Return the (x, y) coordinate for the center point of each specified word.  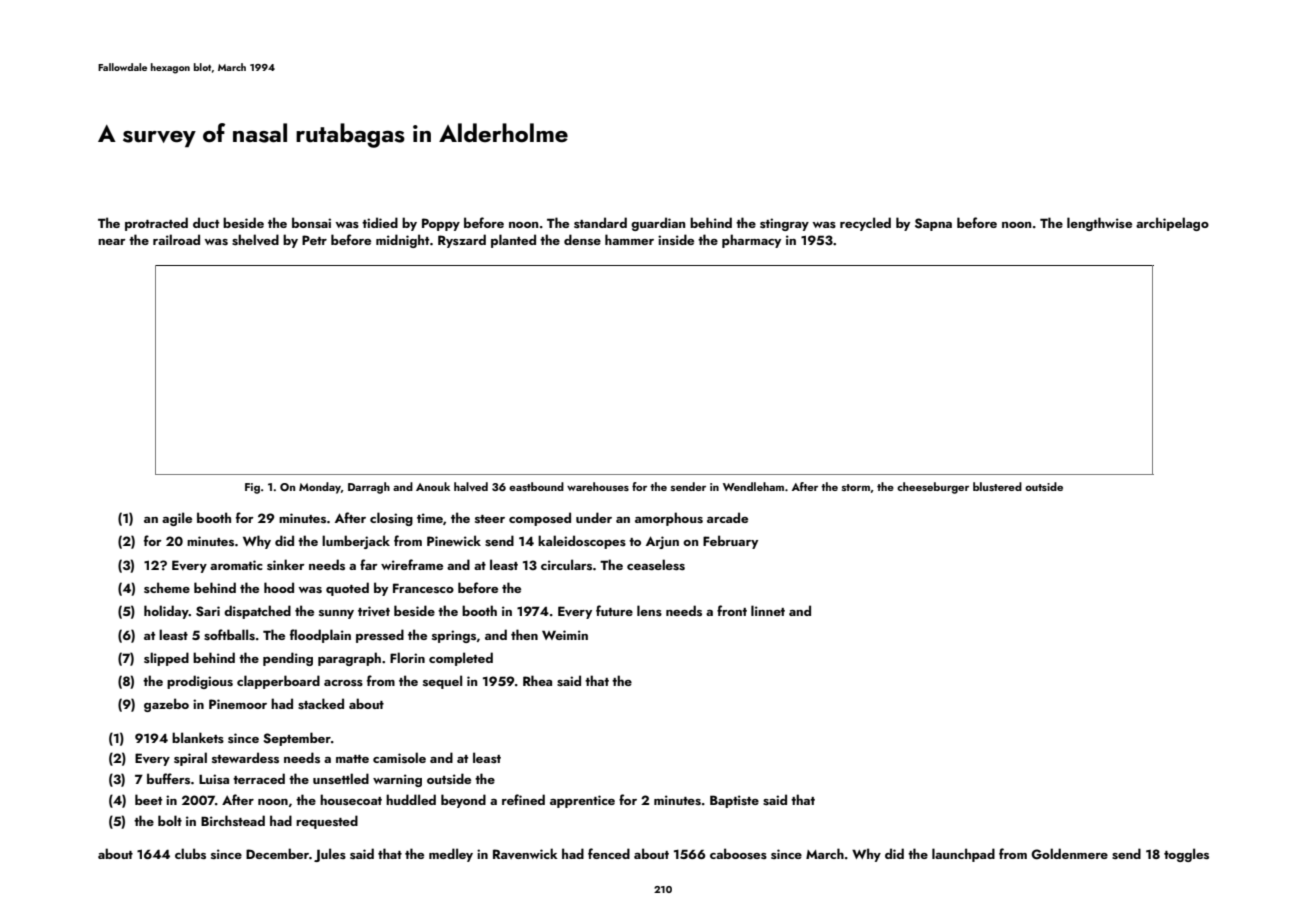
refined (523, 799)
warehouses (598, 486)
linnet (768, 610)
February (730, 542)
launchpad (963, 855)
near (112, 242)
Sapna (933, 224)
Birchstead (233, 820)
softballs (229, 634)
